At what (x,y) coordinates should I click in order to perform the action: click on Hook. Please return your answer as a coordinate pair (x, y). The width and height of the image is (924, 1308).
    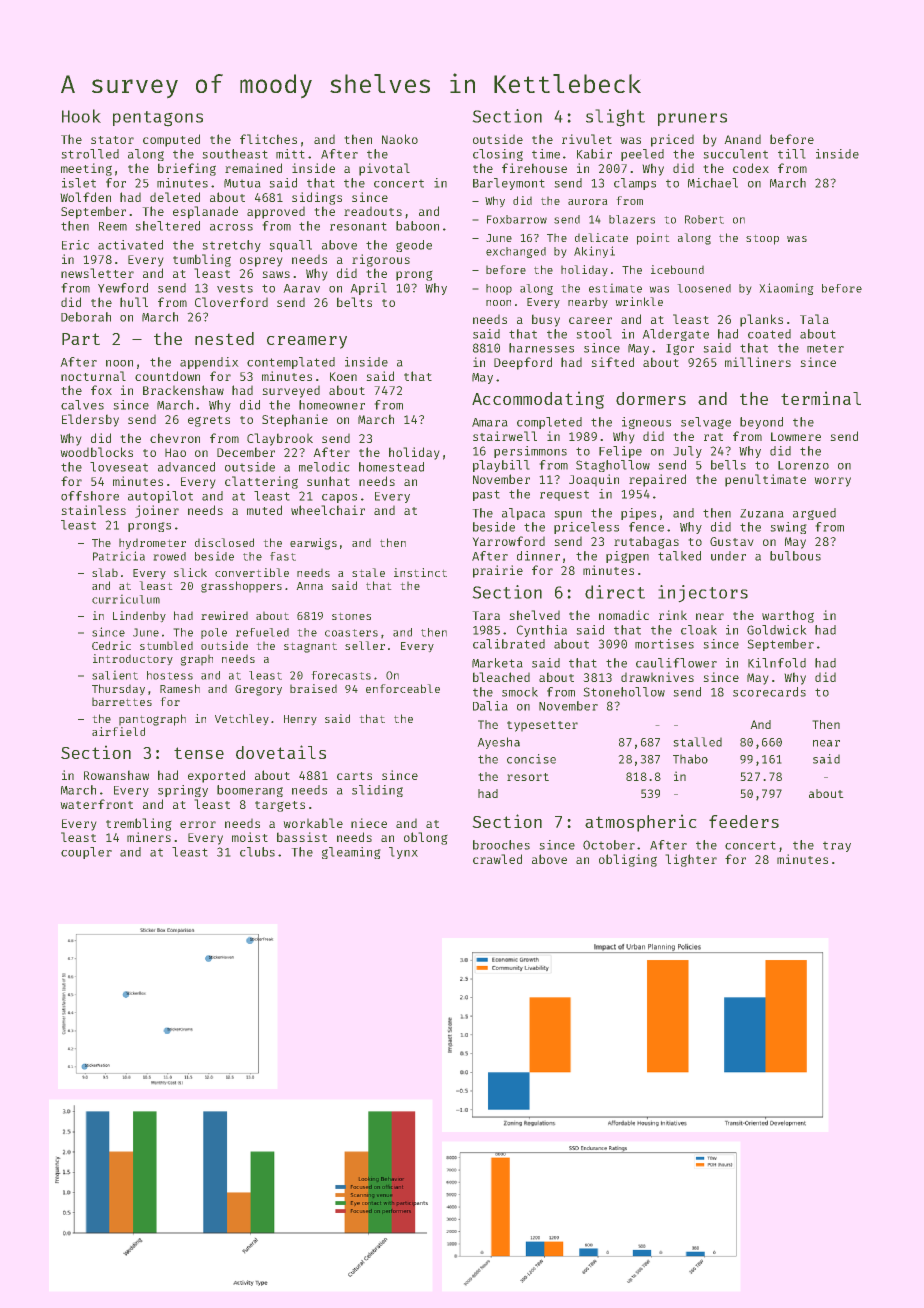
    Looking at the image, I should click on (81, 116).
